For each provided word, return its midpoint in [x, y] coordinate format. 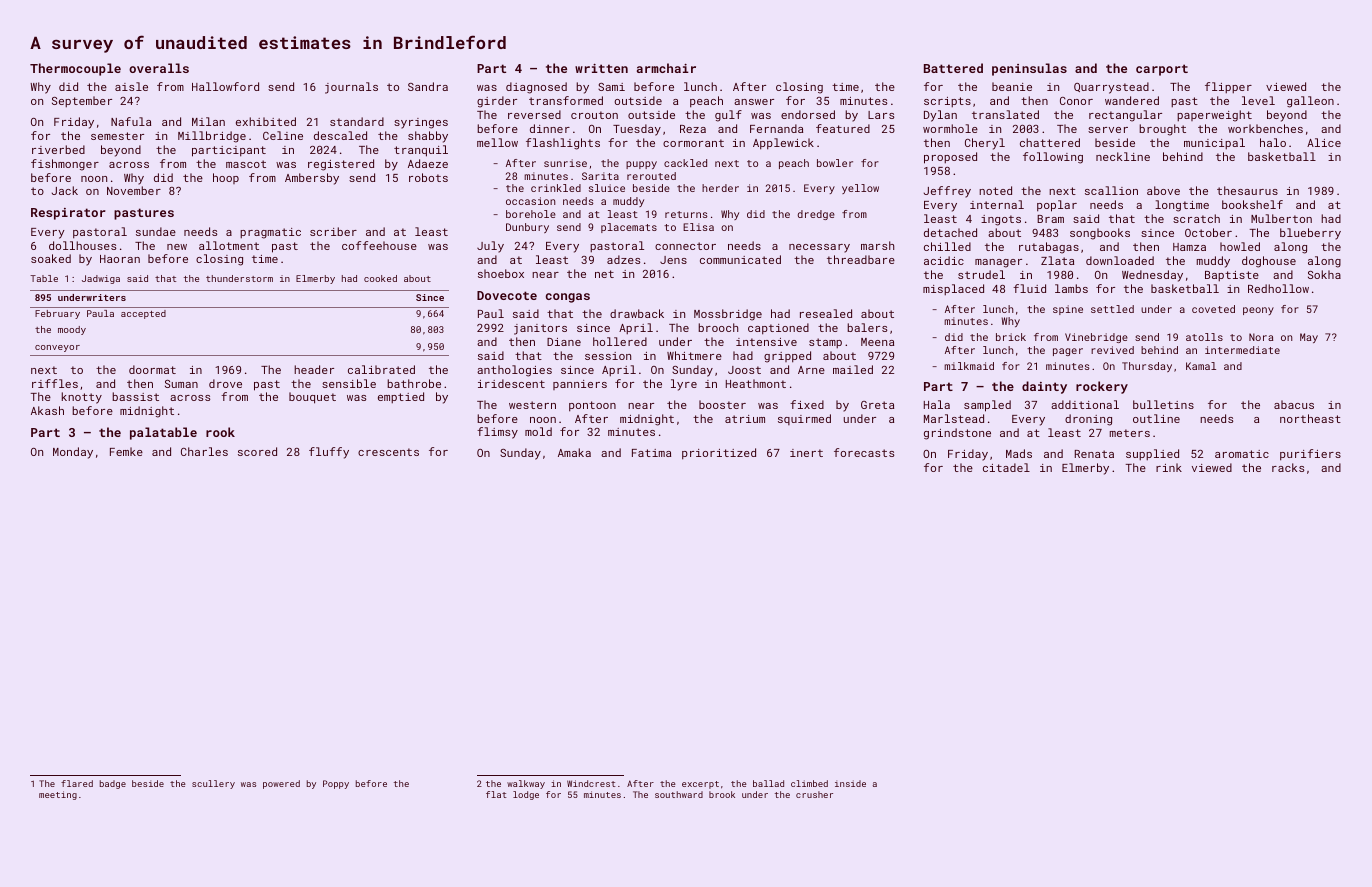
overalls [159, 68]
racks [1288, 467]
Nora [1261, 337]
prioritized [719, 454]
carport [1162, 70]
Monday [73, 453]
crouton [594, 115]
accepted [143, 314]
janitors [540, 329]
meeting [58, 795]
